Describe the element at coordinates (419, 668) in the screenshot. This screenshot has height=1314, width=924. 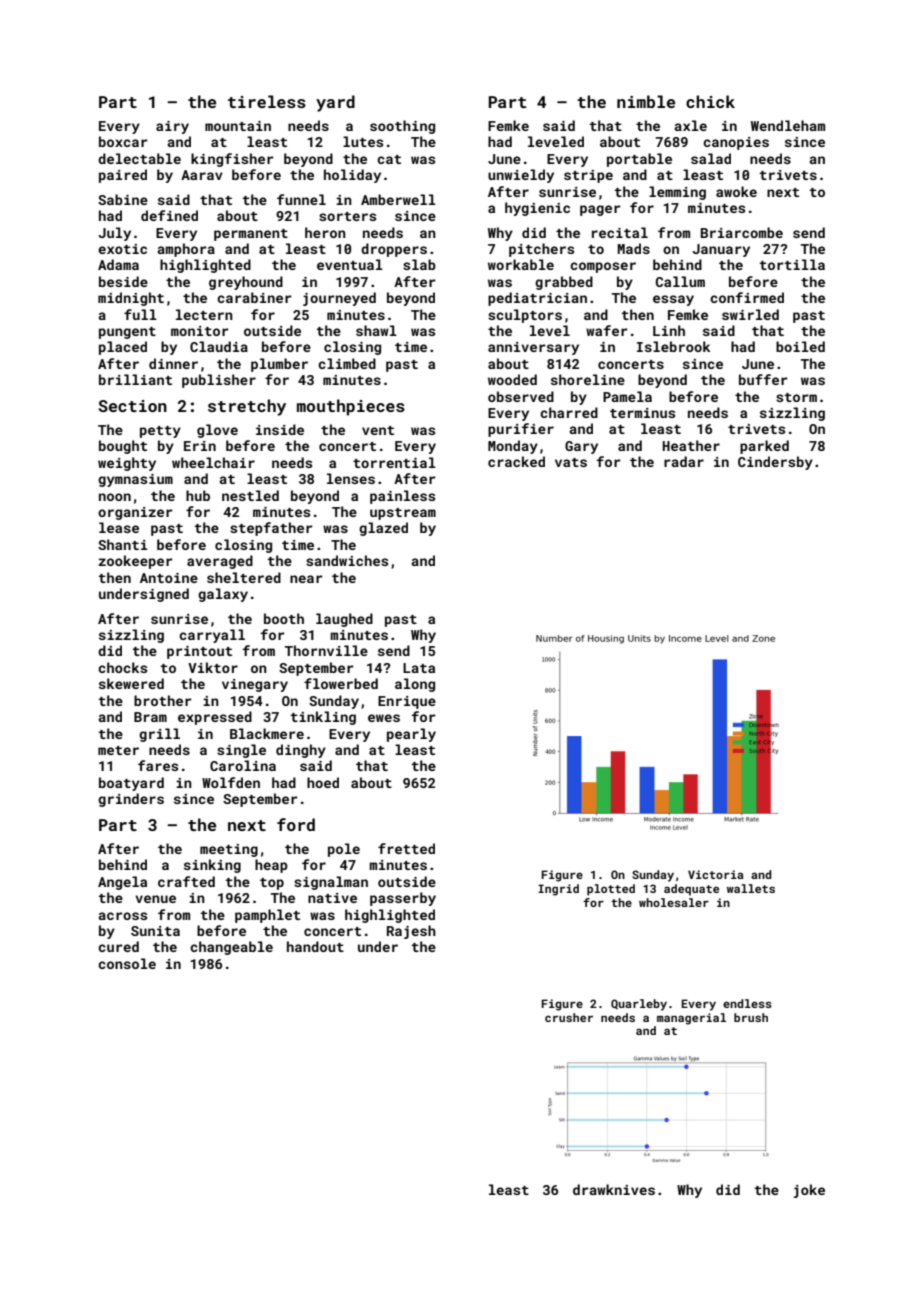
I see `Lata` at that location.
